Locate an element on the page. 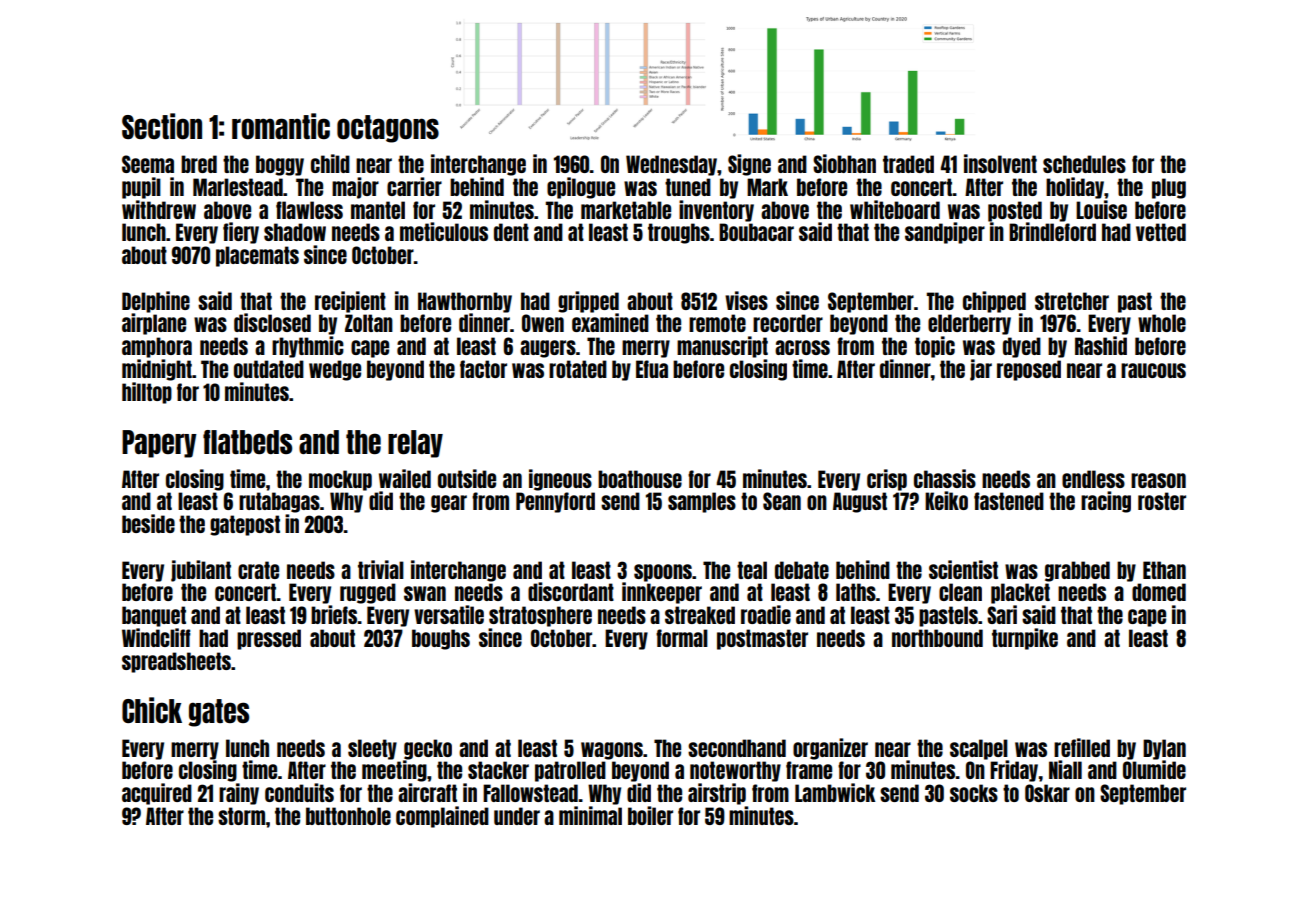  octagons is located at coordinates (388, 129).
